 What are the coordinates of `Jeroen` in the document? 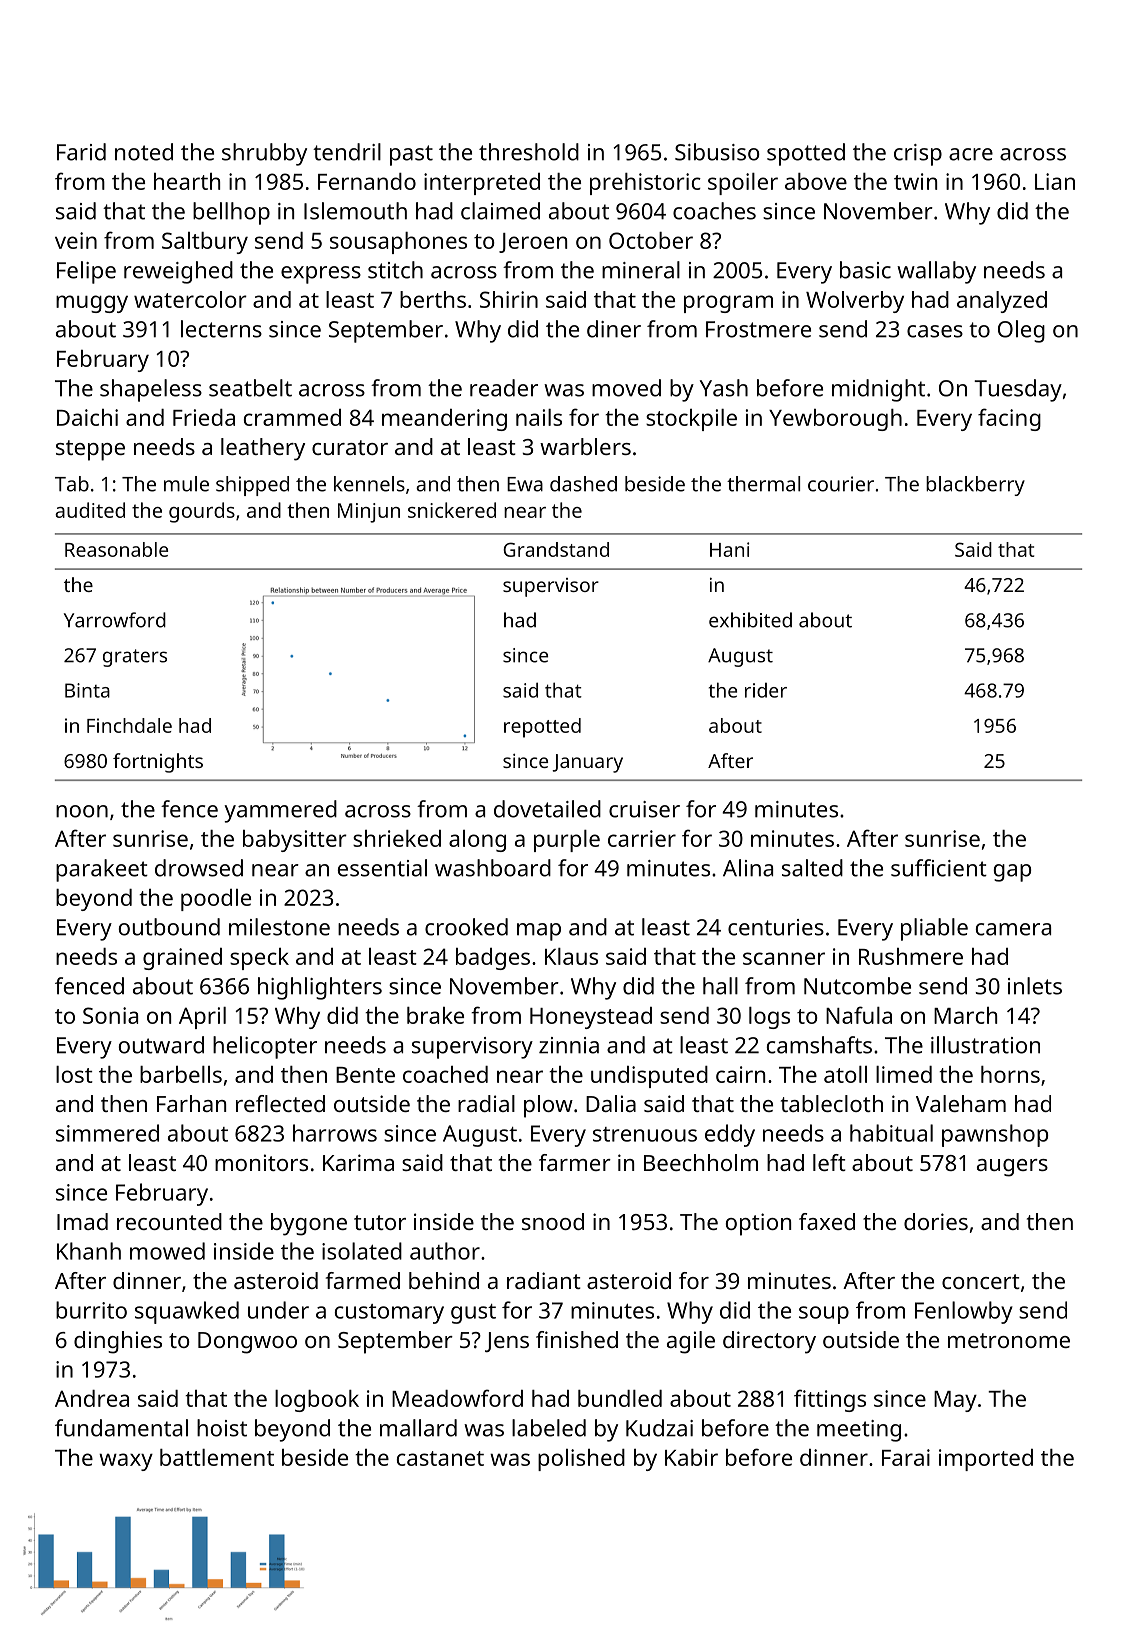 It's located at (533, 243).
